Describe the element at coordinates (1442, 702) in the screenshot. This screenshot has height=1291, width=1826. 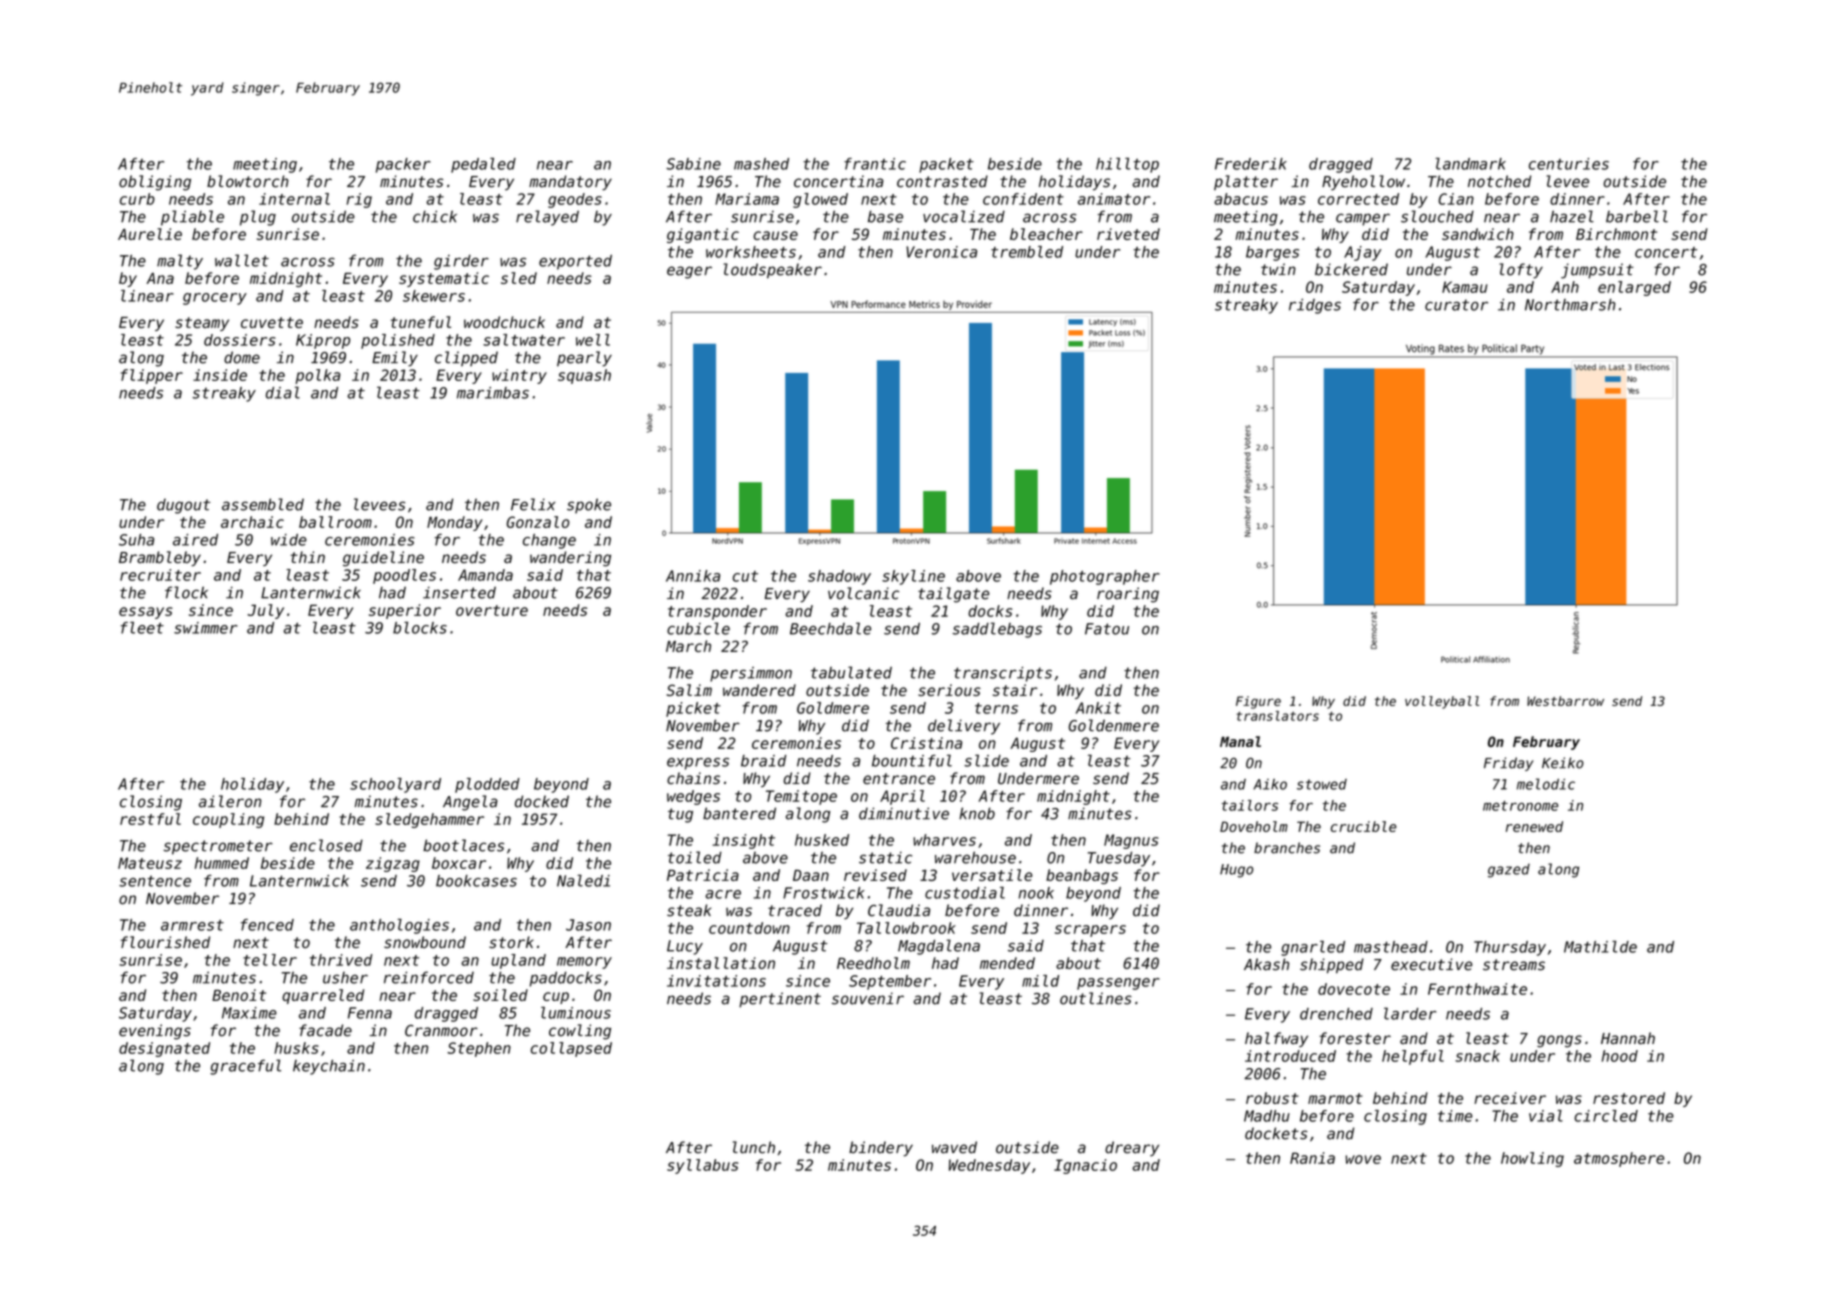
I see `volleyball` at that location.
